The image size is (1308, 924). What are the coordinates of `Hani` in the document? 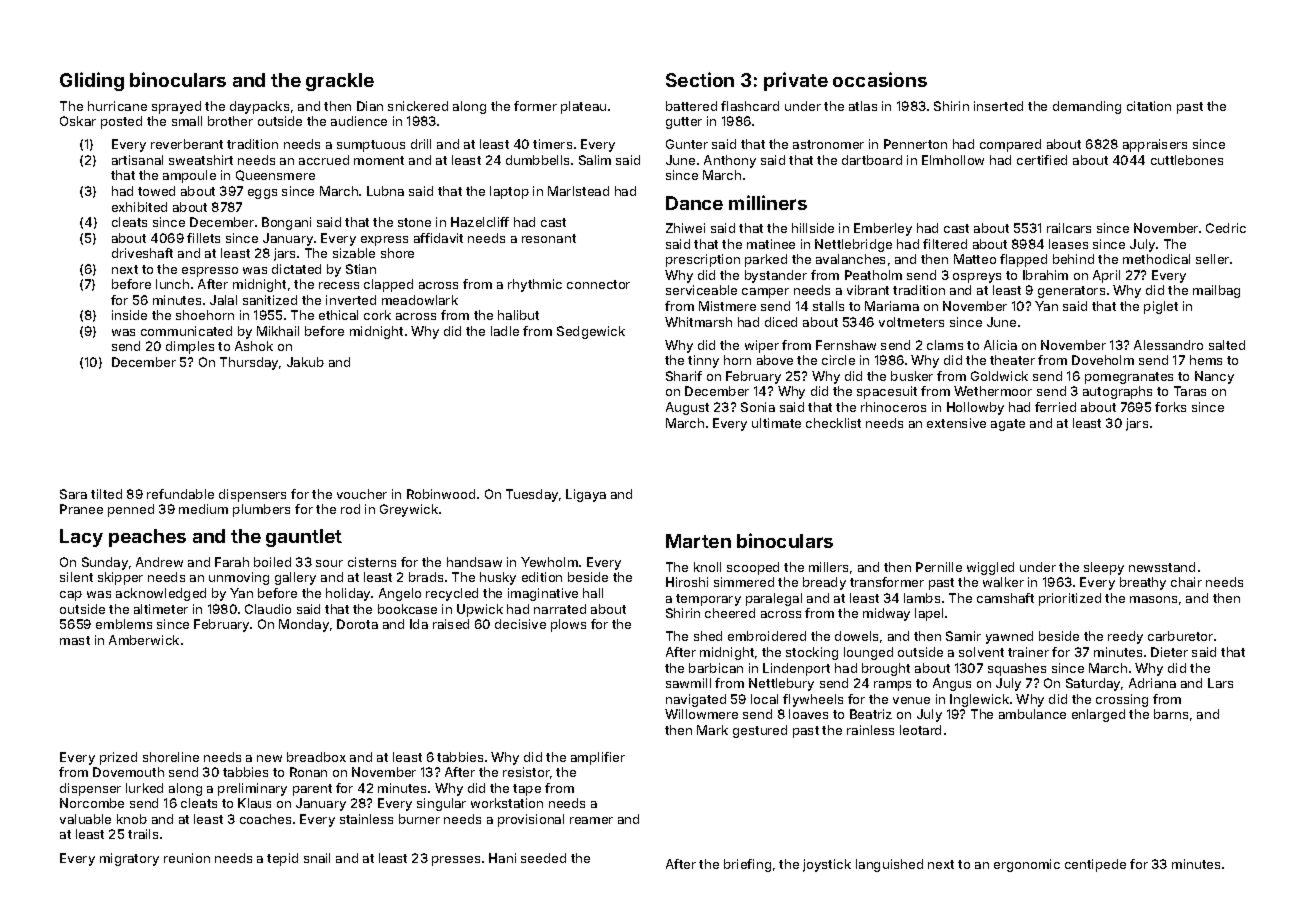 It's located at (502, 858).
